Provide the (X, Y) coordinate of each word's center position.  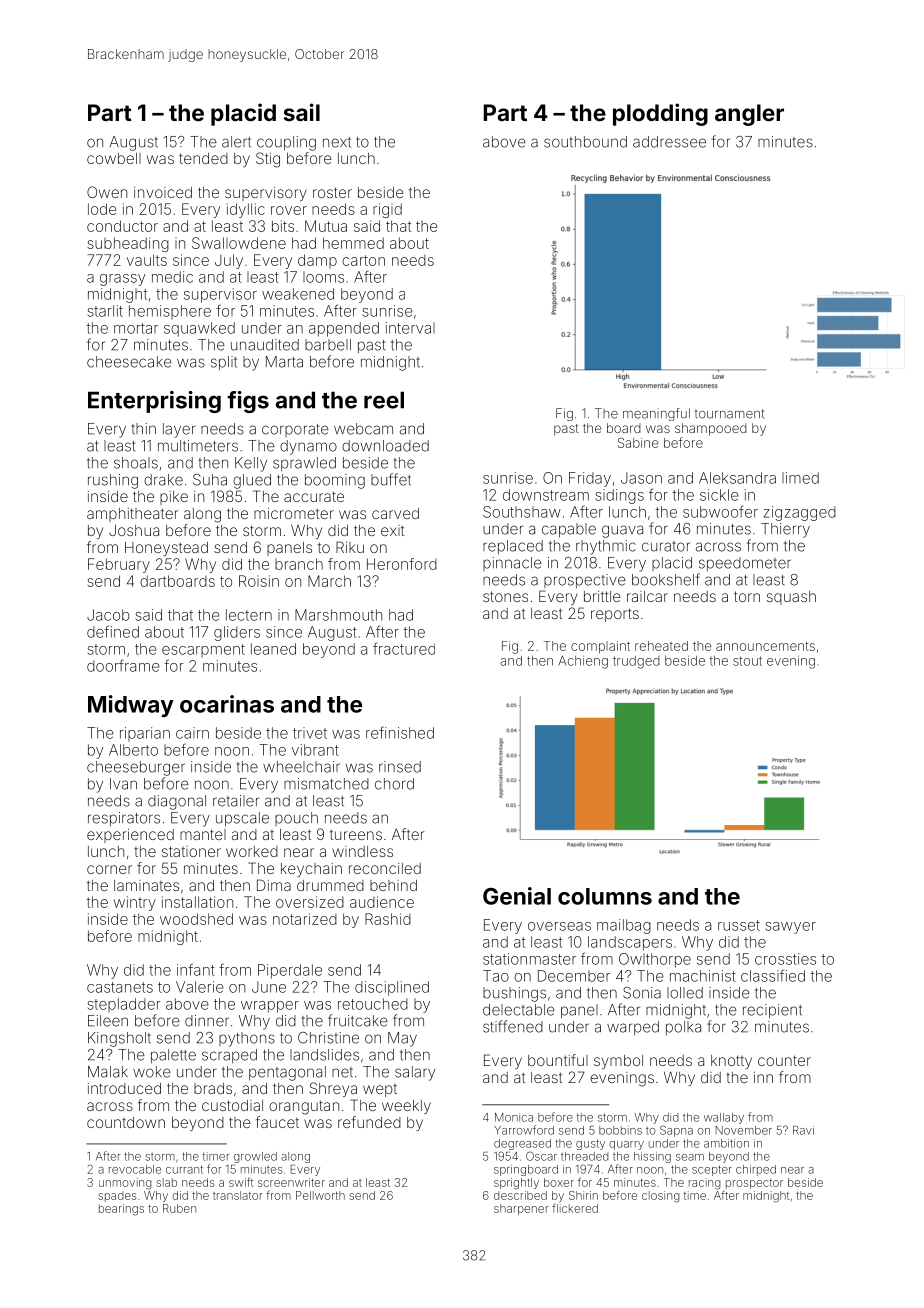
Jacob (108, 615)
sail (302, 112)
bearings (121, 1210)
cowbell (114, 158)
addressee (669, 142)
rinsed (400, 767)
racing (705, 1184)
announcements (765, 646)
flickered (575, 1208)
